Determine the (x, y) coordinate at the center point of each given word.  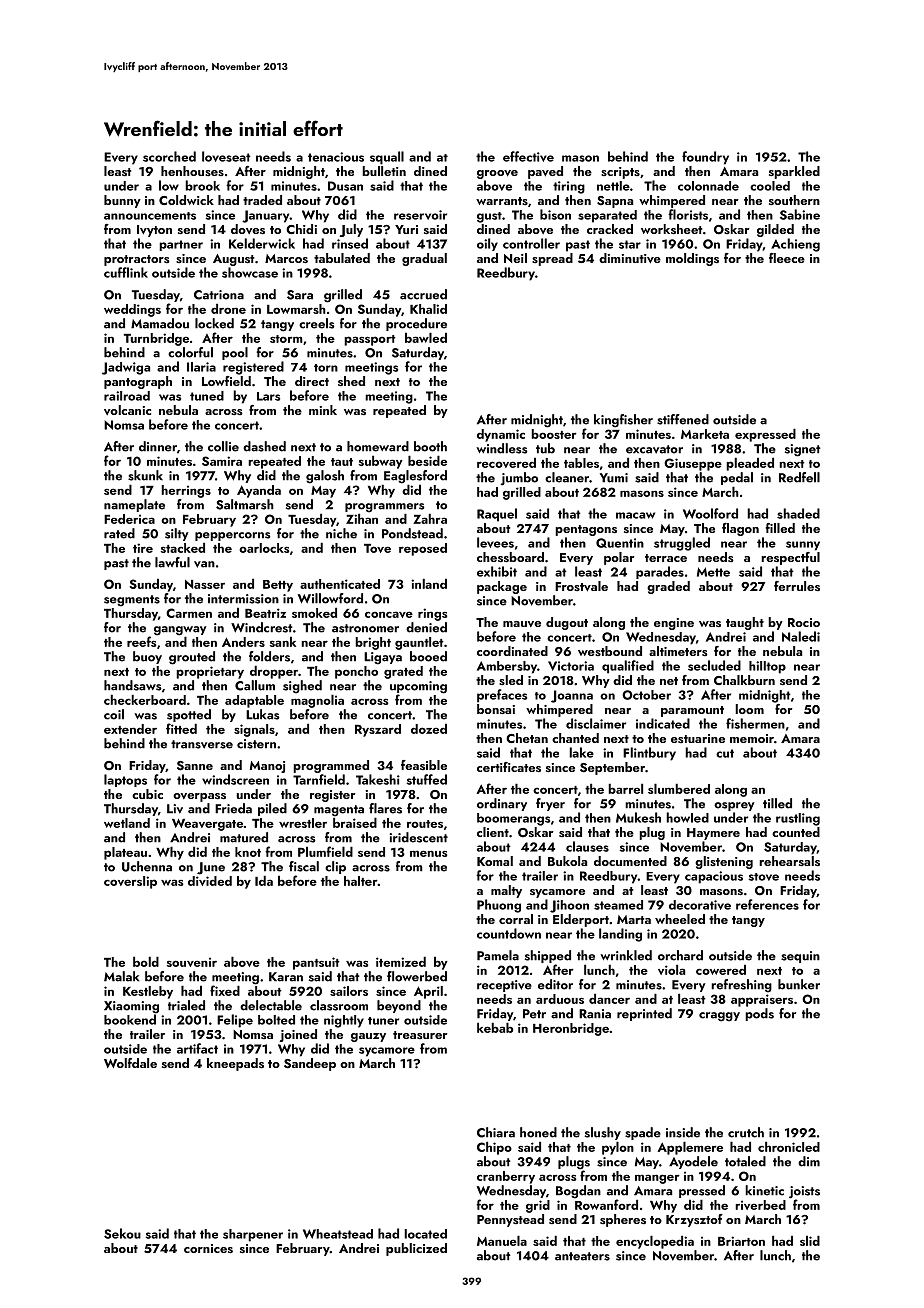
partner (181, 245)
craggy (719, 1017)
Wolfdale (130, 1063)
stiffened (683, 419)
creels (317, 323)
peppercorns (233, 536)
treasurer (420, 1035)
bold (146, 961)
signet (803, 450)
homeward (378, 446)
